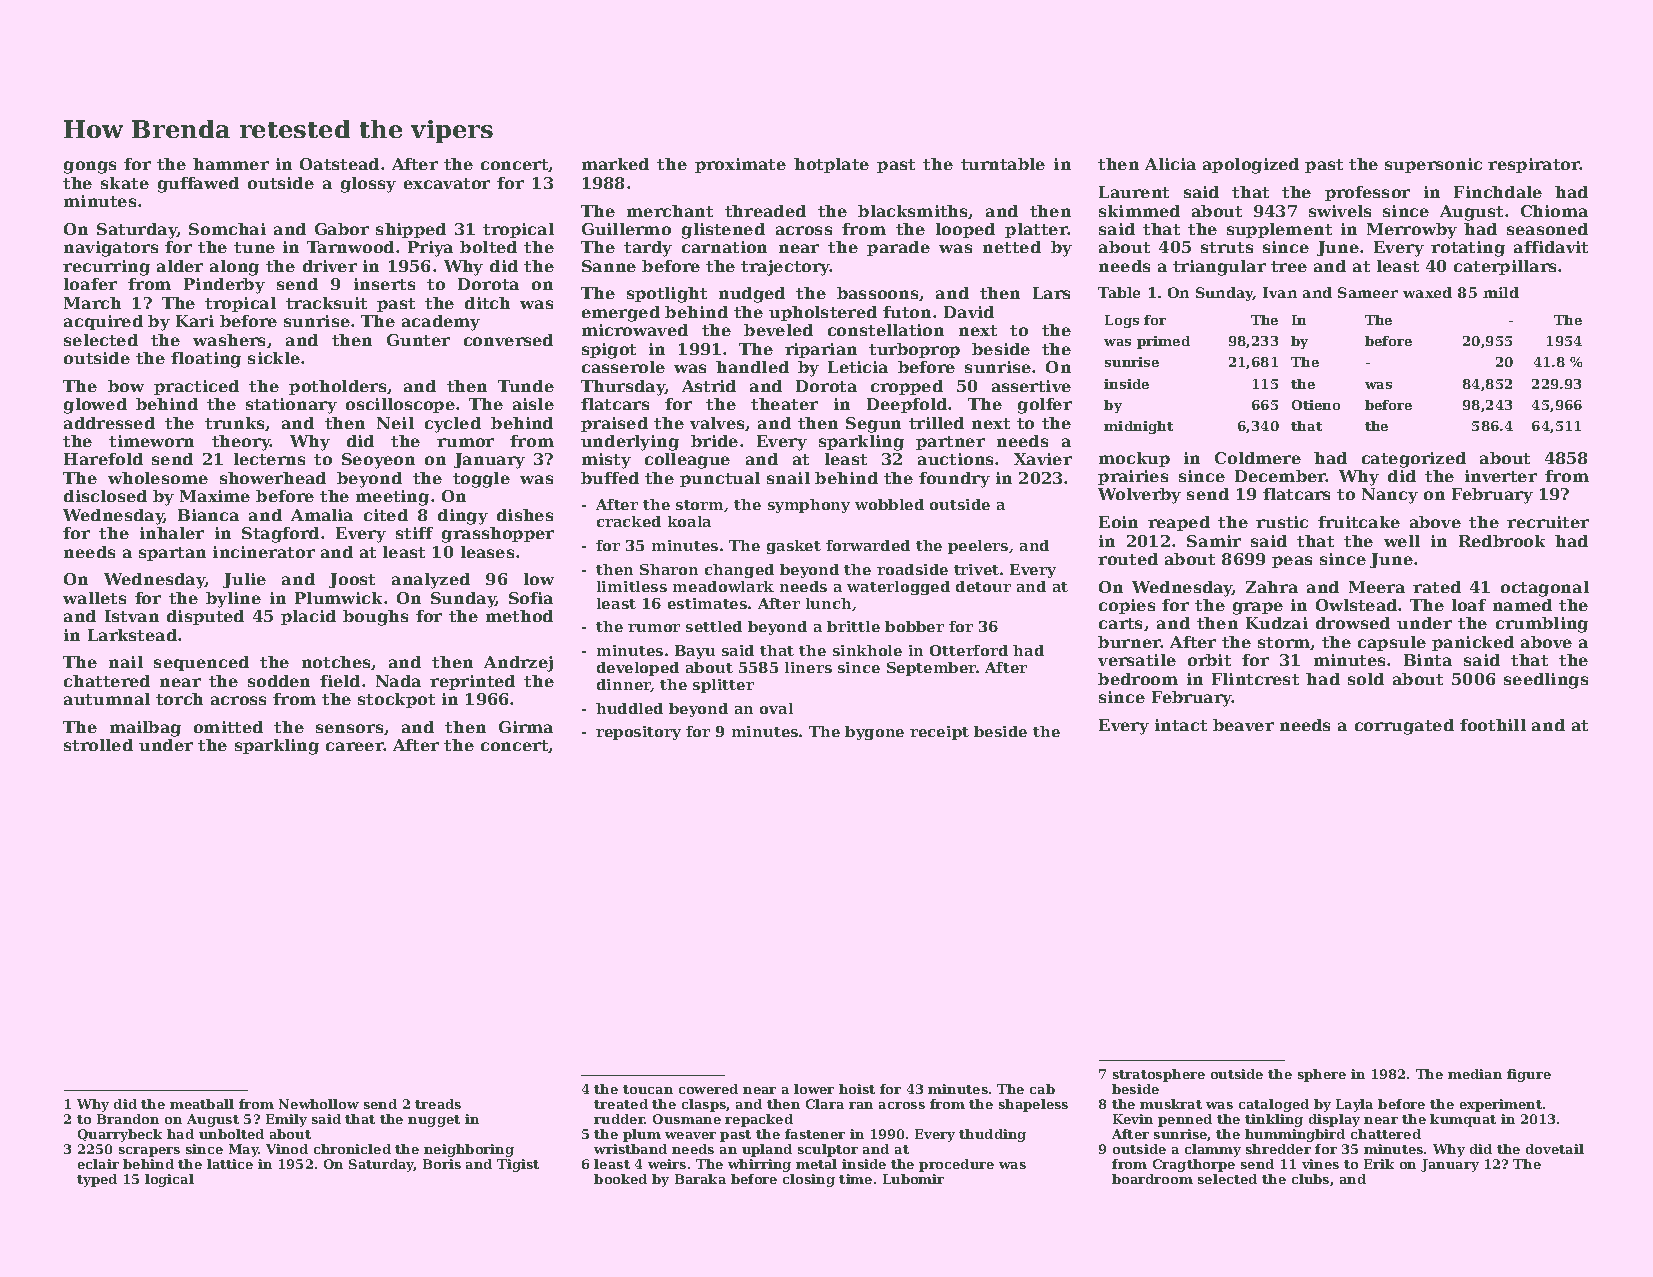  What do you see at coordinates (308, 617) in the screenshot?
I see `placid` at bounding box center [308, 617].
